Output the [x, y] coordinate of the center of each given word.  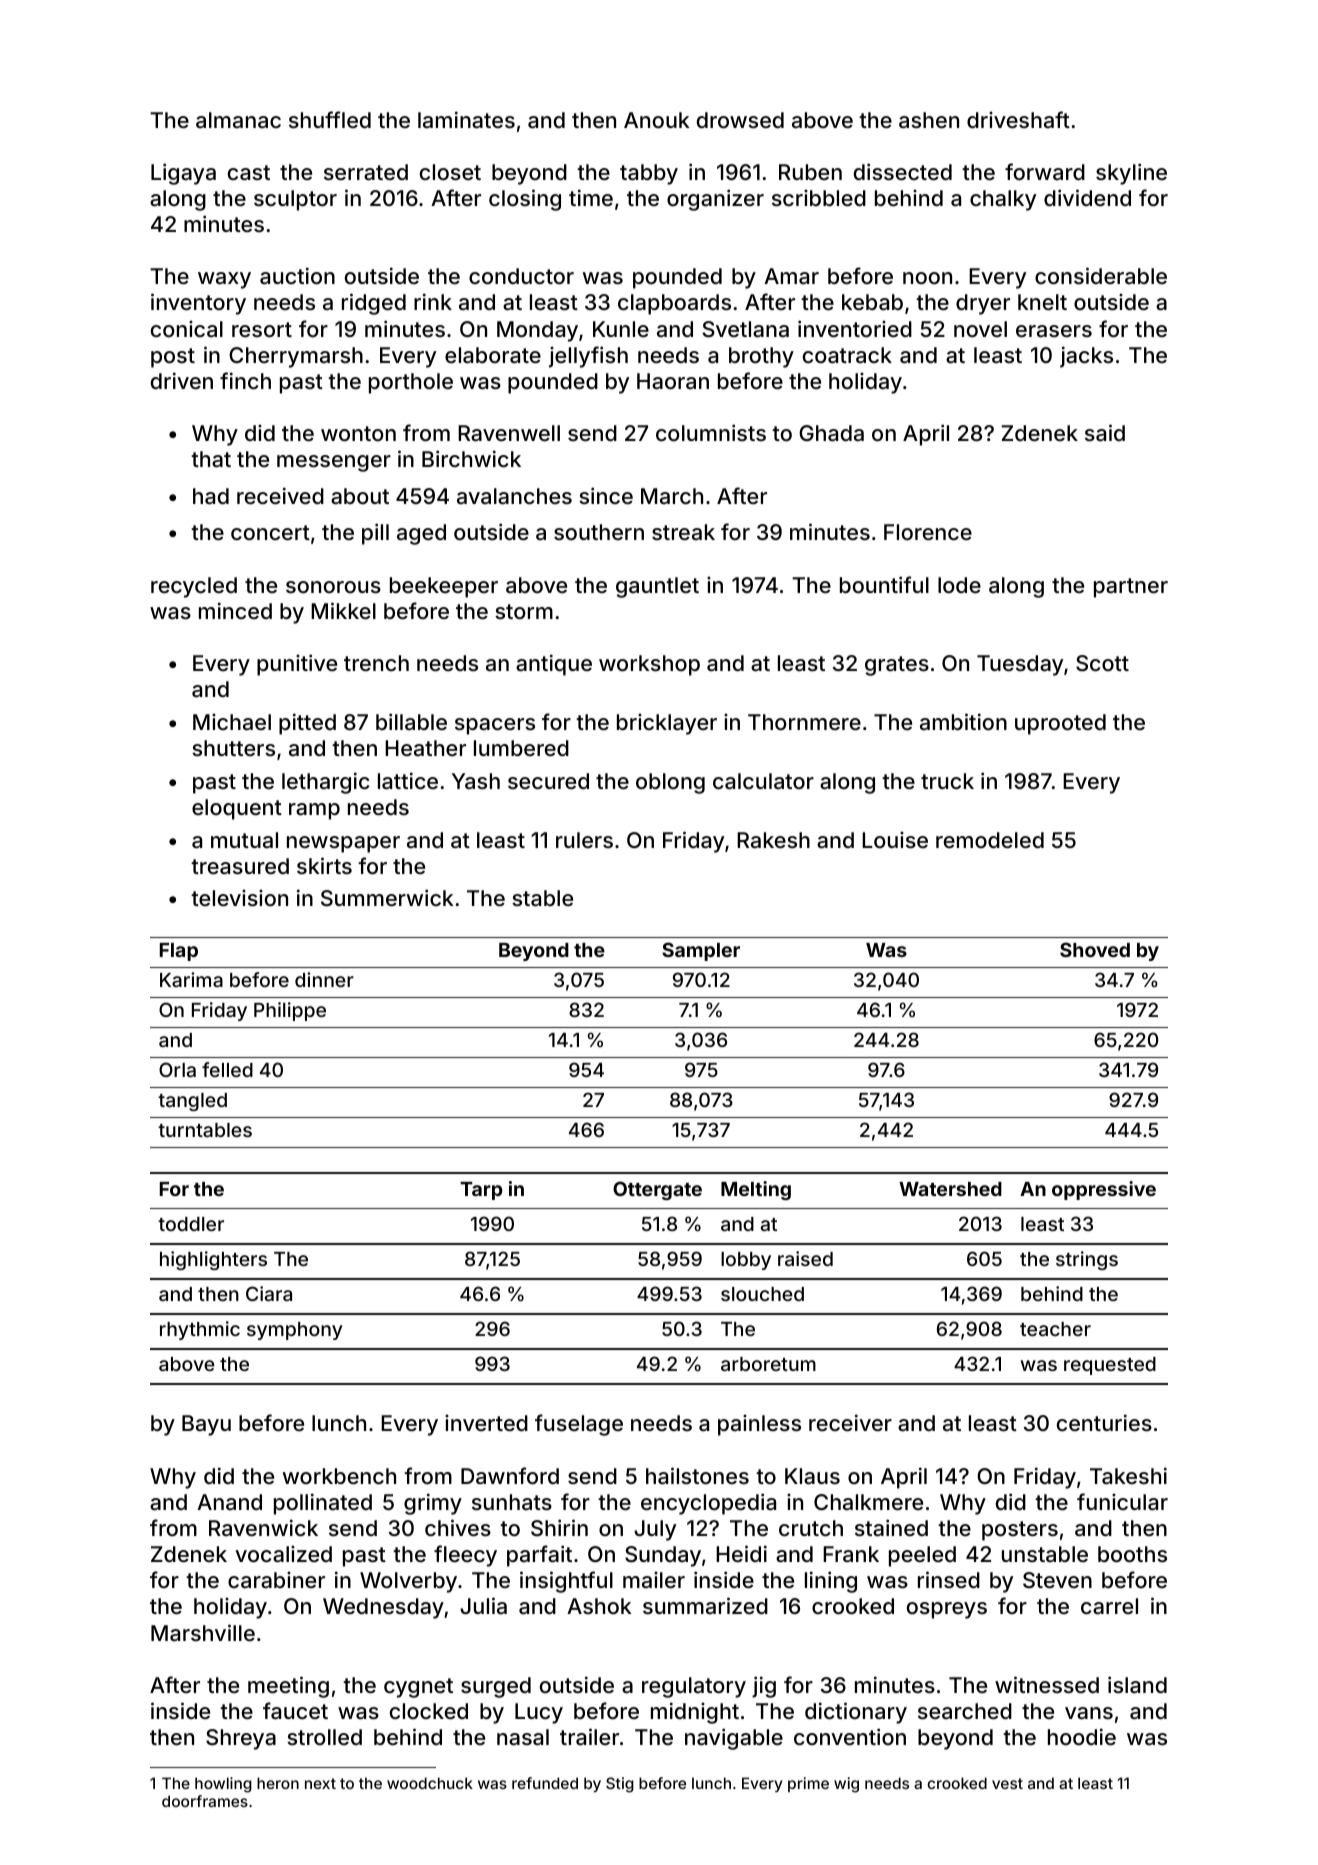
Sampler [701, 951]
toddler [191, 1224]
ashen [929, 120]
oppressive [1104, 1190]
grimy [433, 1504]
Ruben [810, 172]
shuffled [330, 119]
